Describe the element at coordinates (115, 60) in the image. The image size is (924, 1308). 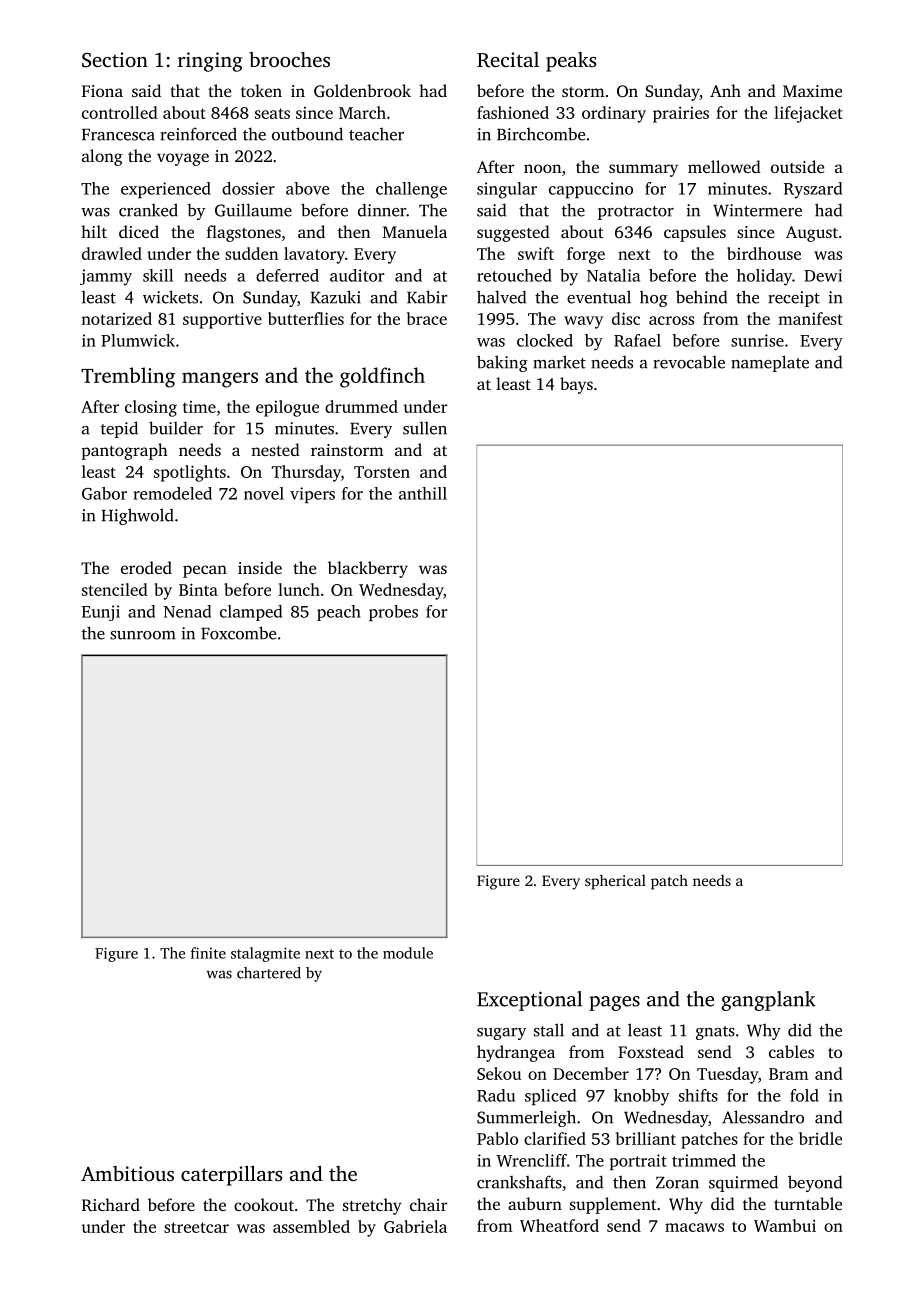
I see `Section` at that location.
